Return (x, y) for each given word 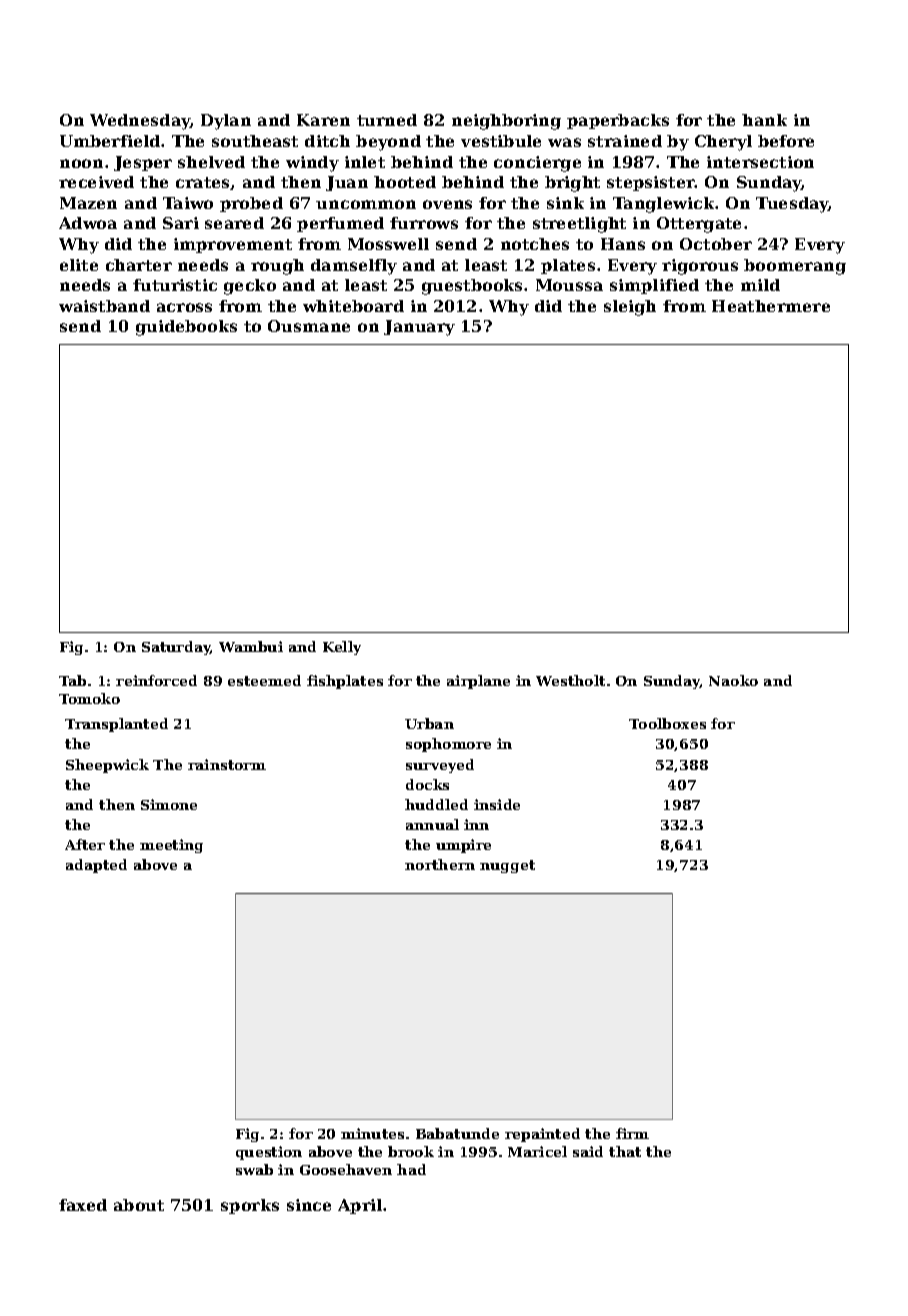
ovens (447, 204)
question (269, 1153)
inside (497, 804)
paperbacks (618, 121)
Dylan (226, 122)
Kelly (342, 648)
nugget (507, 866)
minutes (372, 1133)
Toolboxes (667, 723)
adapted (96, 866)
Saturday (176, 648)
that (625, 1151)
